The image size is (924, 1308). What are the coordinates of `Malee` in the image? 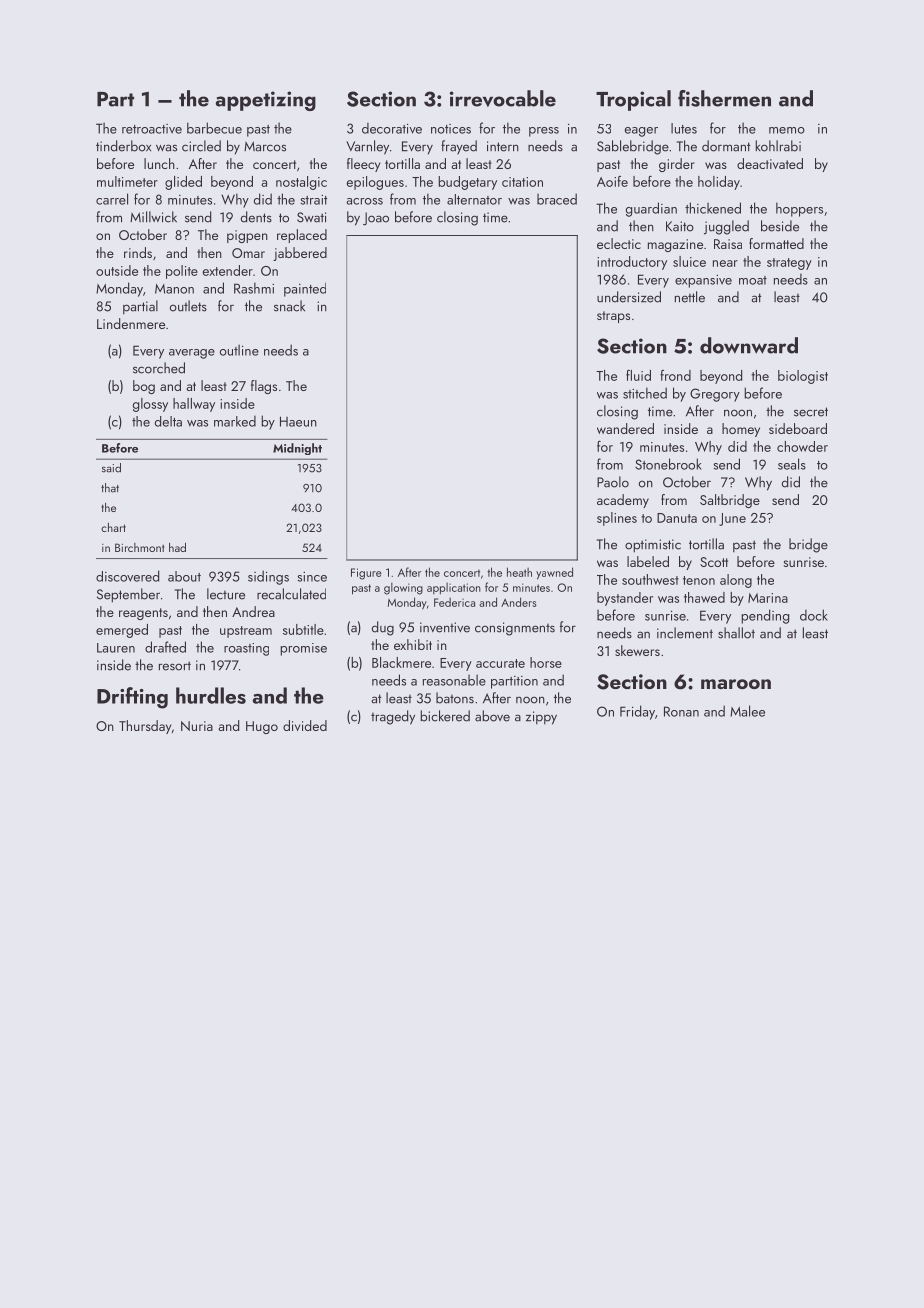 It's located at (747, 711).
